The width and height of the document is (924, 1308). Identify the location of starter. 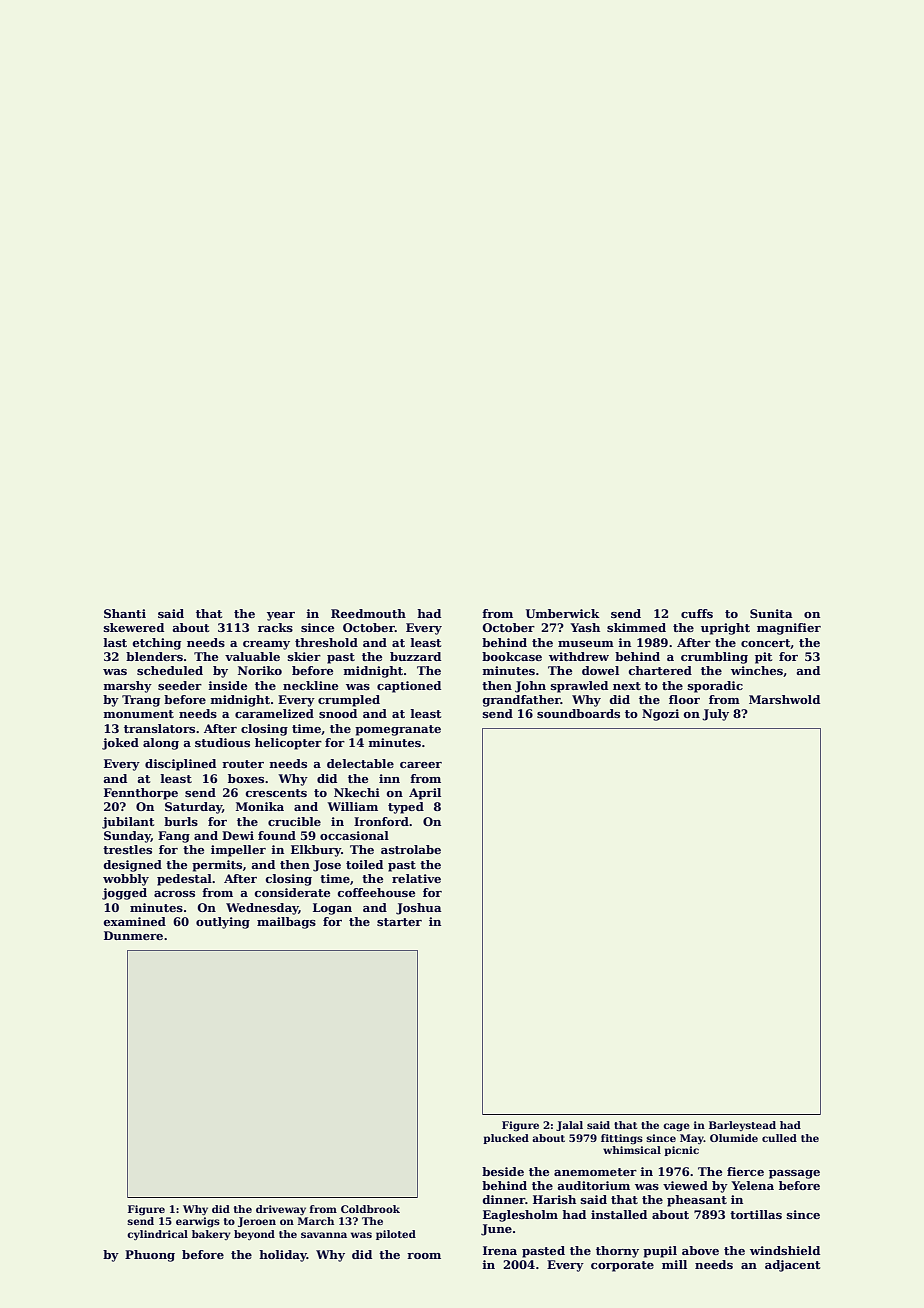
(399, 922).
